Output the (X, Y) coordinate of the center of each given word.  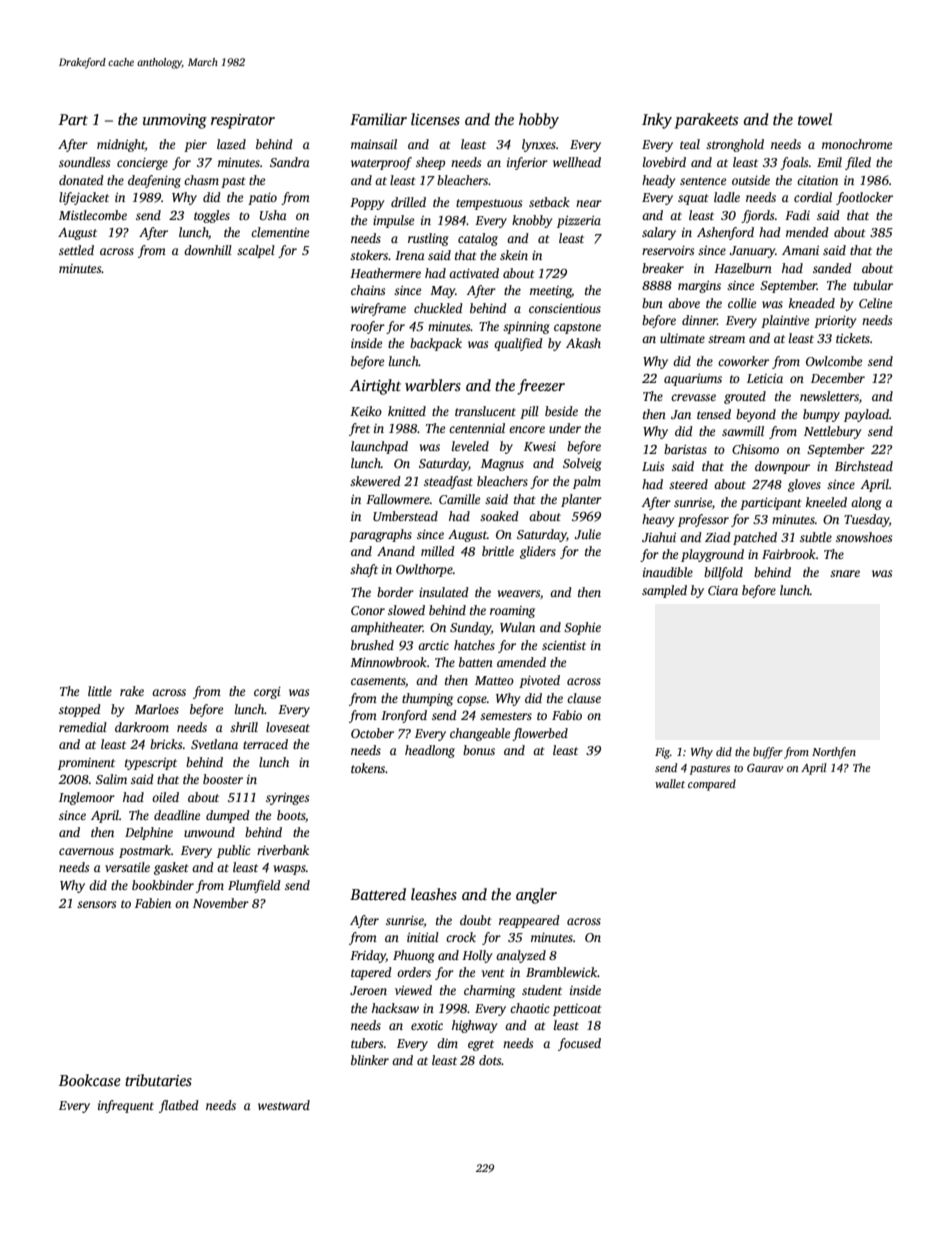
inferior (527, 163)
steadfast (448, 482)
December (838, 378)
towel (815, 119)
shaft (364, 570)
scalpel (256, 251)
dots (490, 1060)
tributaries (158, 1080)
